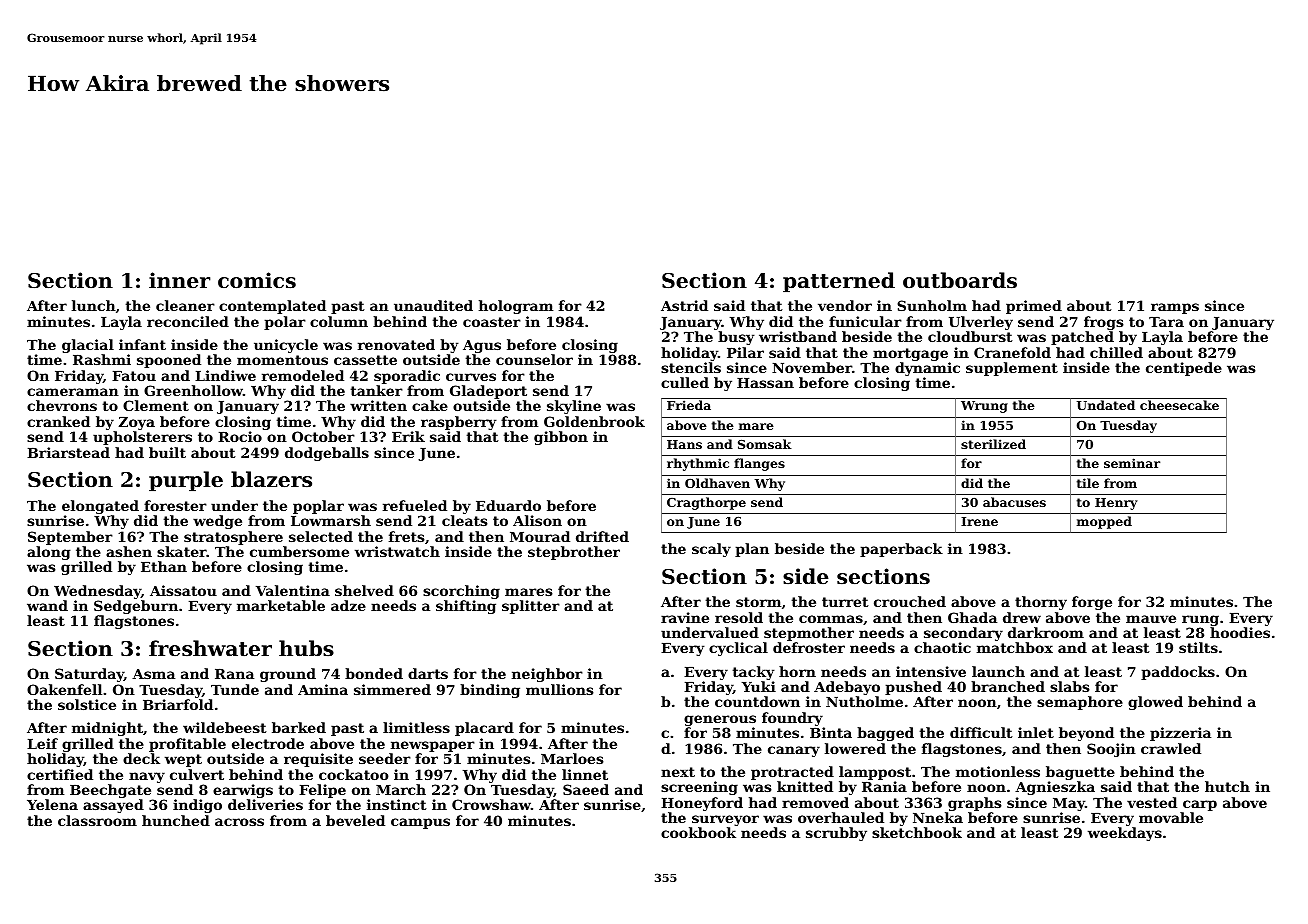 Image resolution: width=1308 pixels, height=924 pixels. Describe the element at coordinates (100, 507) in the screenshot. I see `elongated` at that location.
